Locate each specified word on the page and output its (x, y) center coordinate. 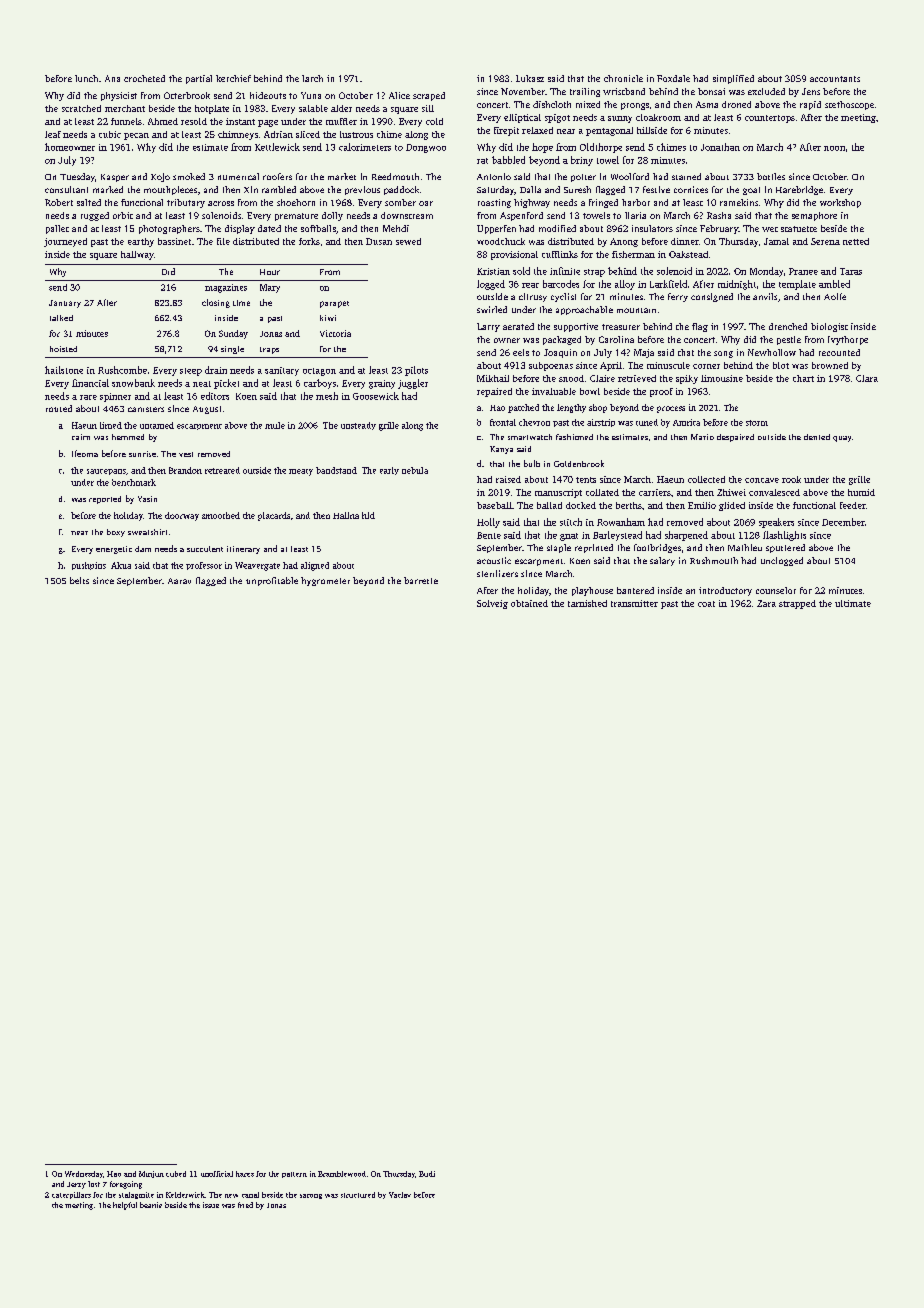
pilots (416, 371)
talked (61, 318)
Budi (427, 1174)
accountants (835, 79)
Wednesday (84, 1174)
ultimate (853, 603)
